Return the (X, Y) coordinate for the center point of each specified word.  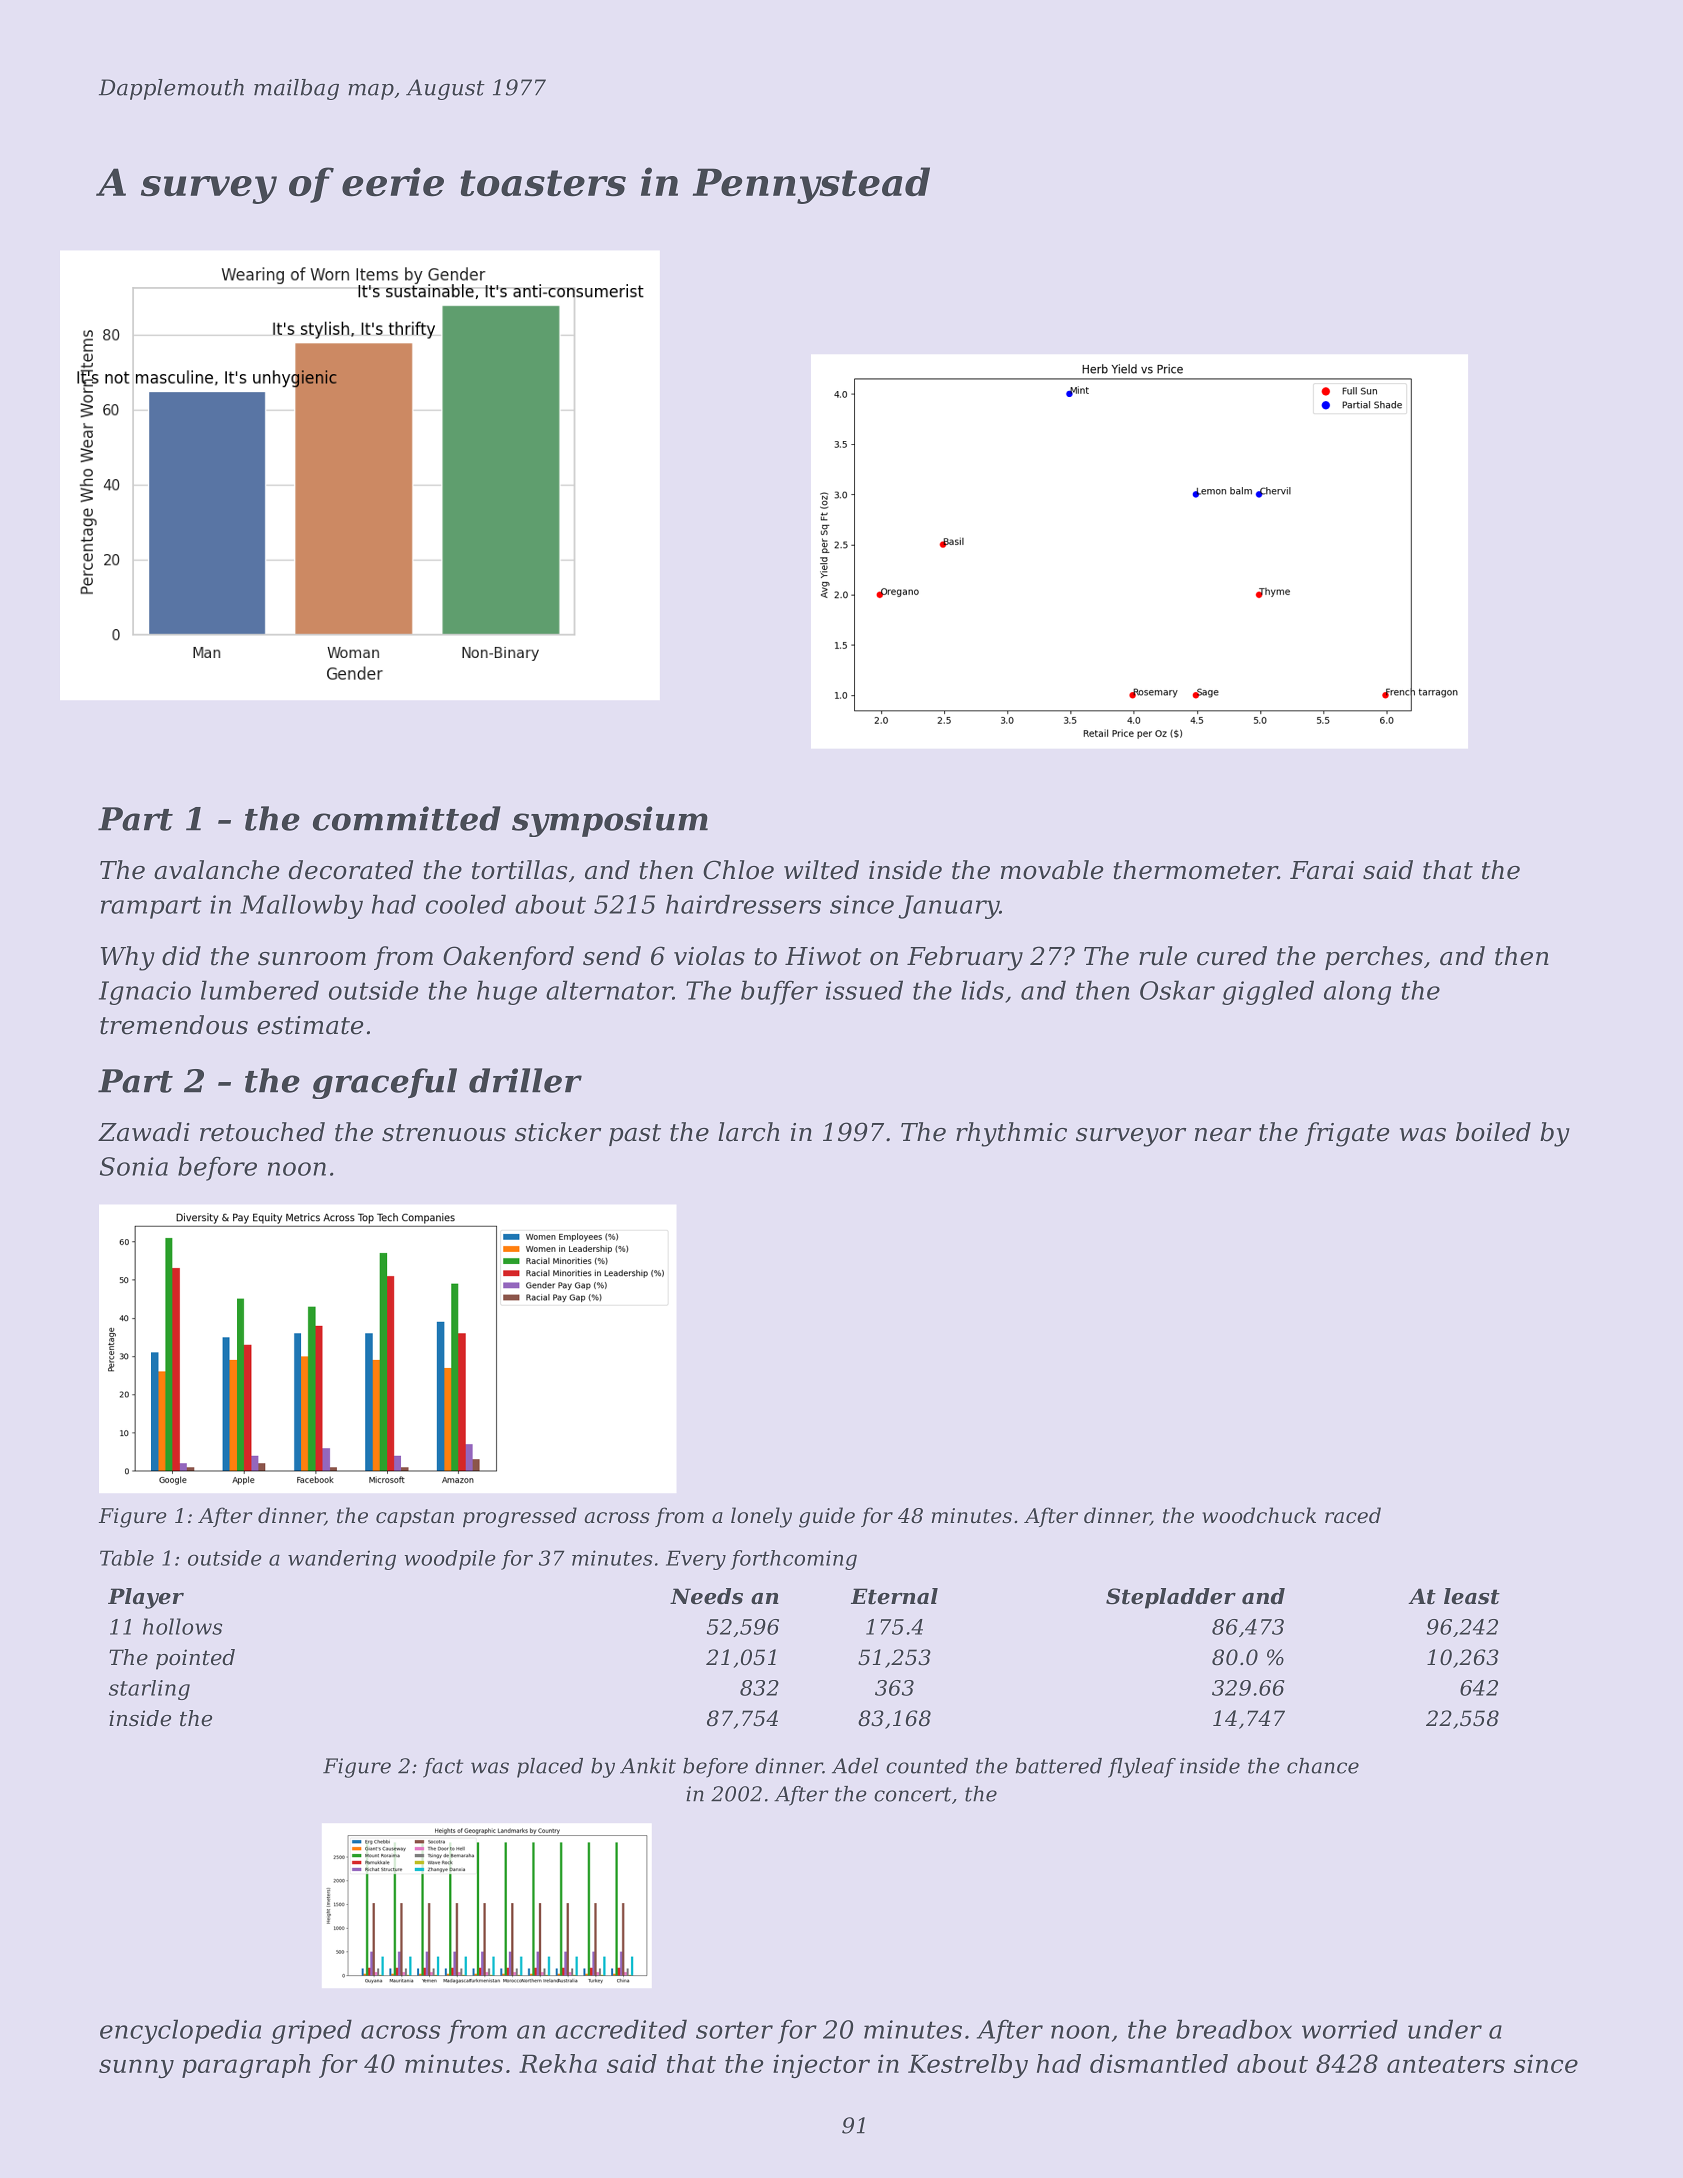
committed (407, 818)
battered (1059, 1766)
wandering (342, 1560)
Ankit (648, 1766)
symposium (610, 821)
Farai (1322, 870)
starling (149, 1690)
